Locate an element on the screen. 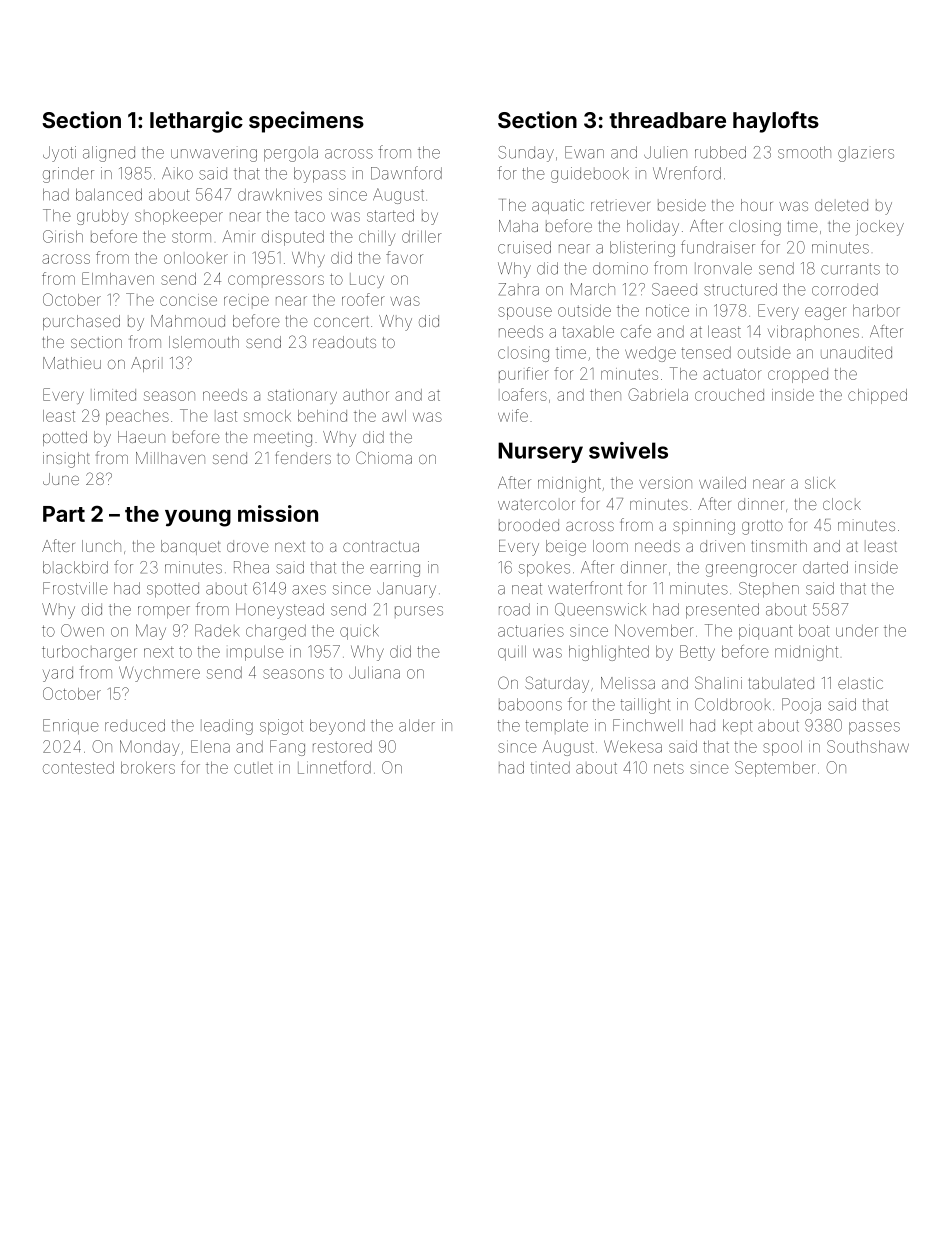 This screenshot has height=1233, width=952. crouched is located at coordinates (729, 395).
